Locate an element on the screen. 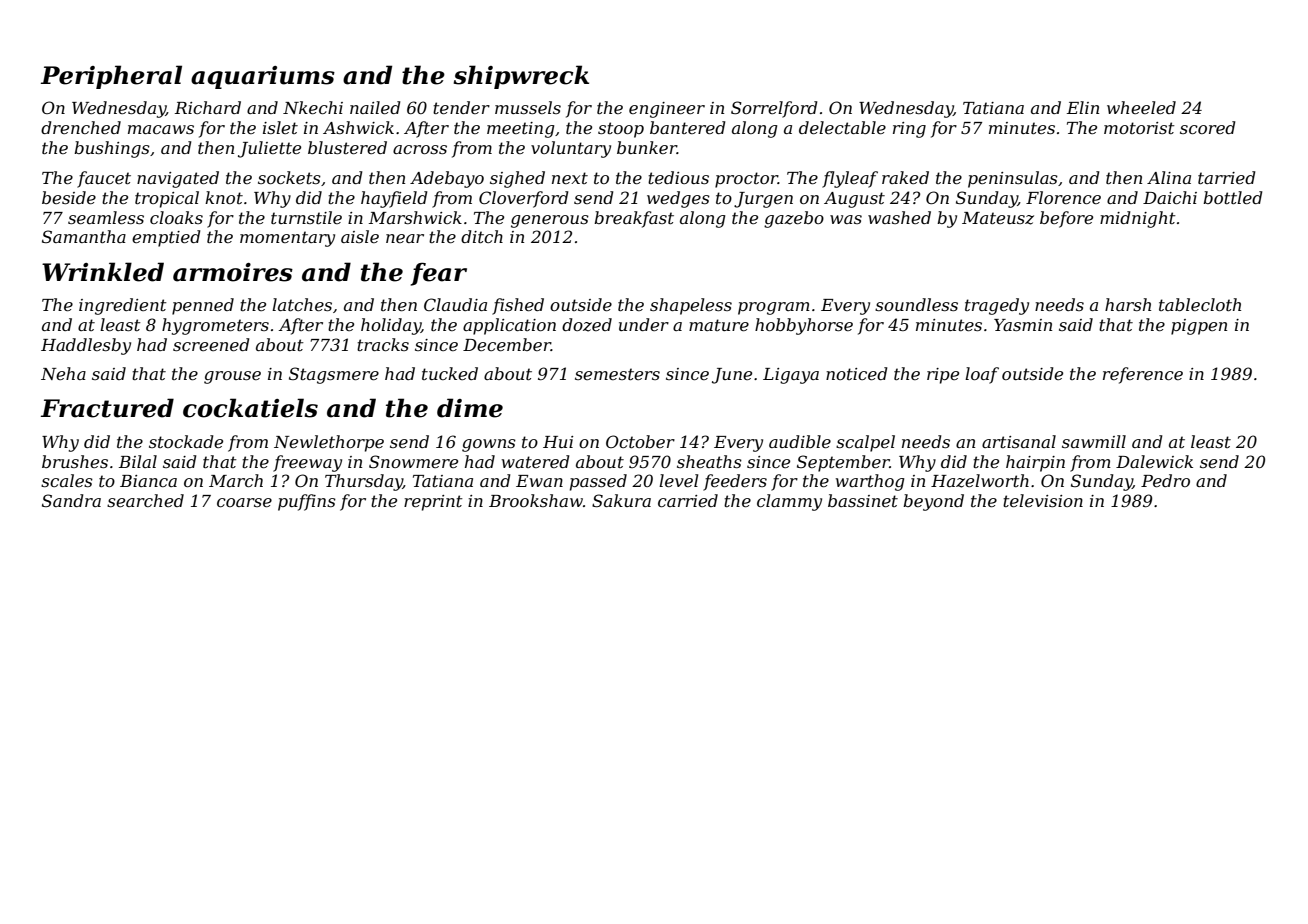  Sorrelford is located at coordinates (774, 109).
